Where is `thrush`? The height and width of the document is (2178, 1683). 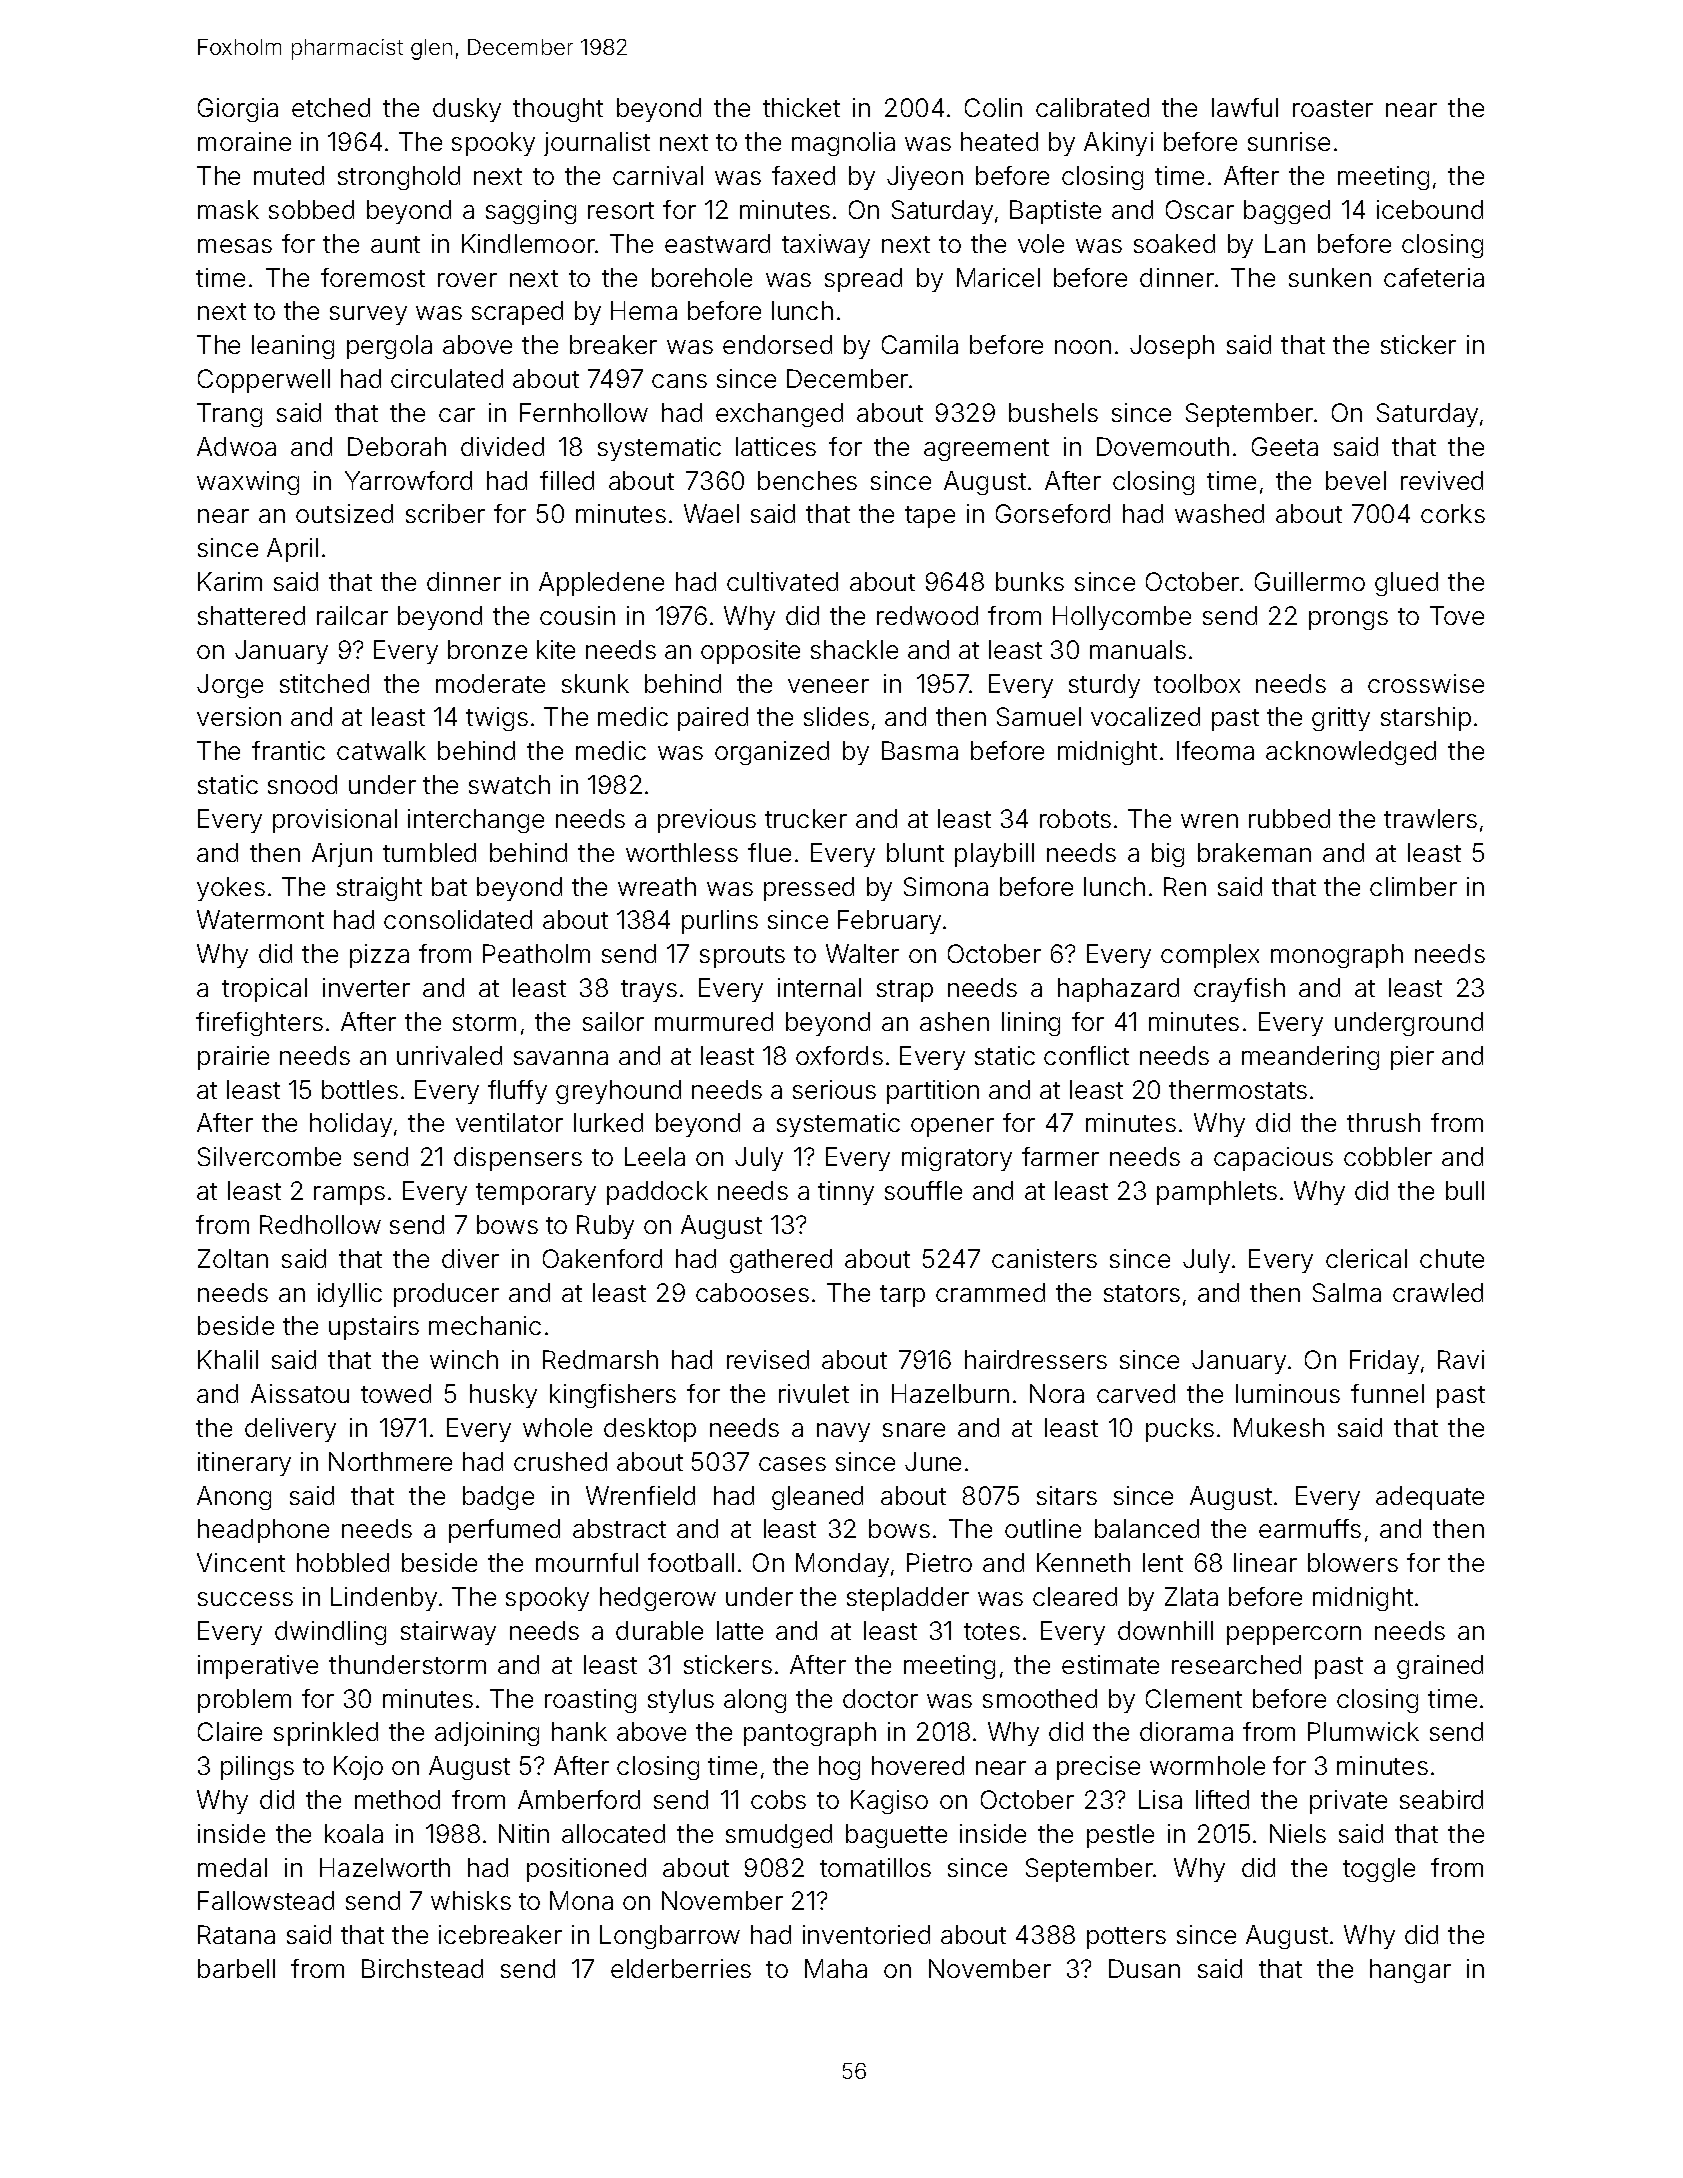 thrush is located at coordinates (1383, 1122).
